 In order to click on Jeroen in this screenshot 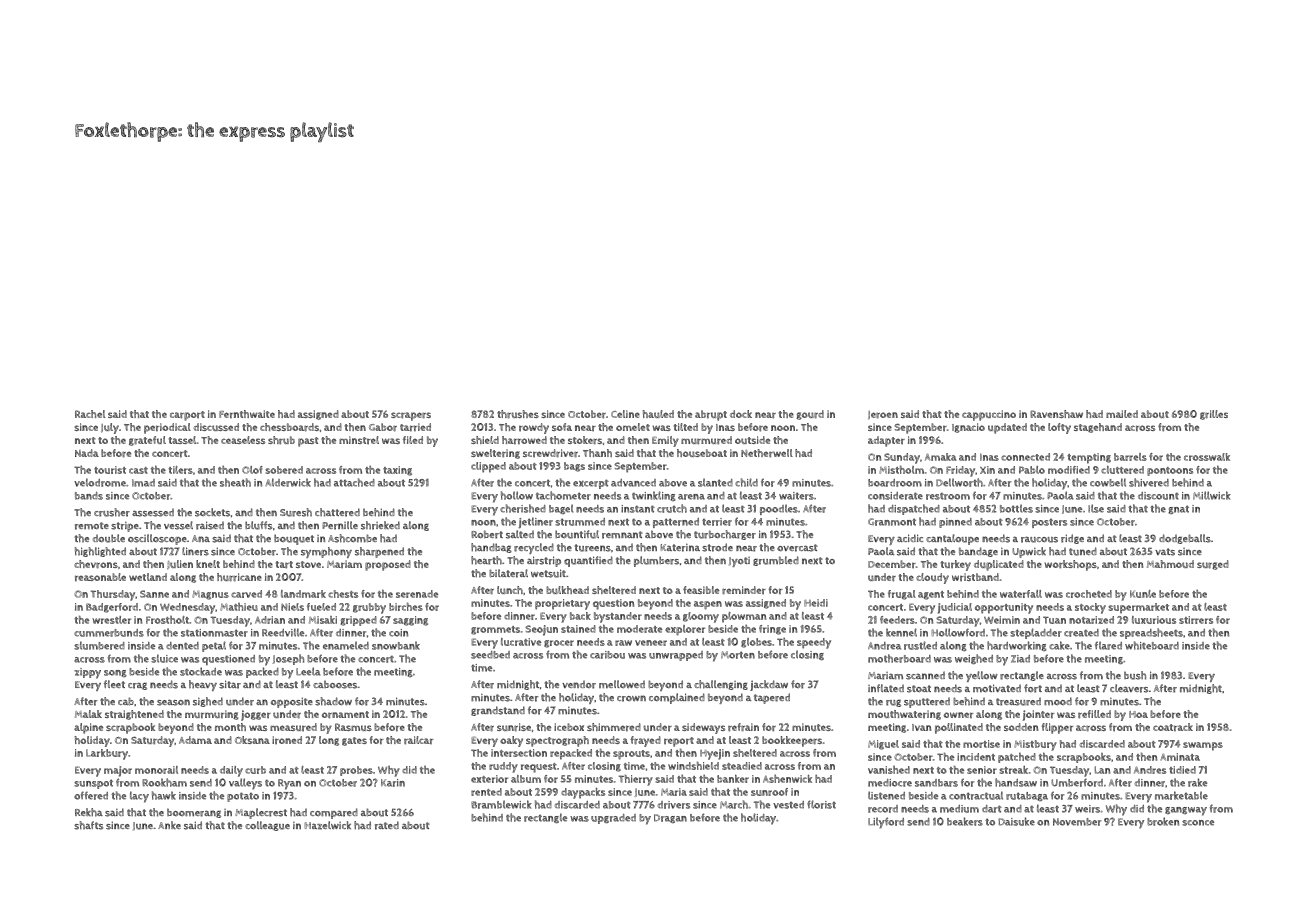, I will do `click(883, 415)`.
